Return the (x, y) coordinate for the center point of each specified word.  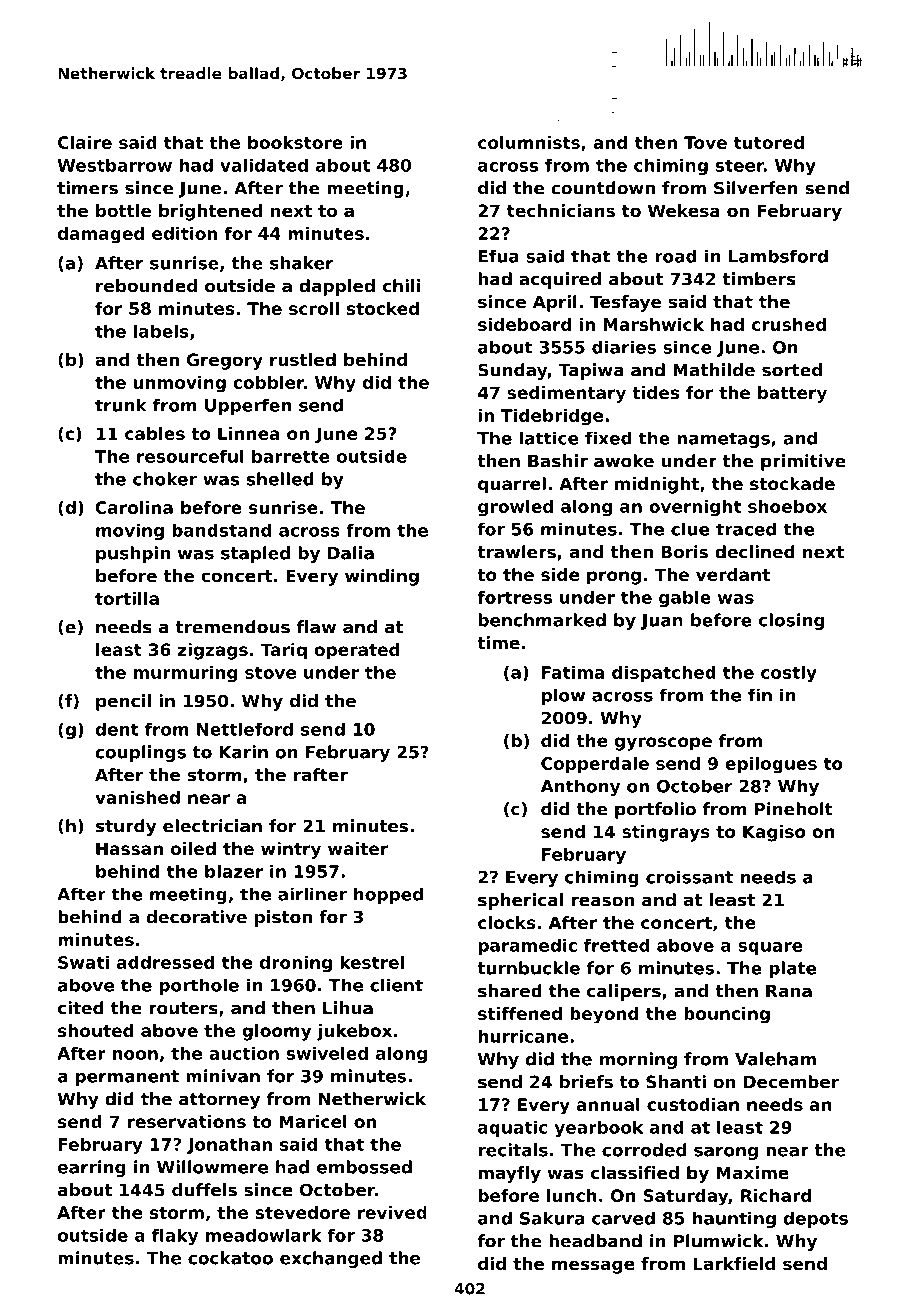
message (593, 1267)
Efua (499, 256)
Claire (85, 142)
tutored (769, 142)
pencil (123, 702)
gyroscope (663, 744)
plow (563, 696)
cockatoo (230, 1258)
